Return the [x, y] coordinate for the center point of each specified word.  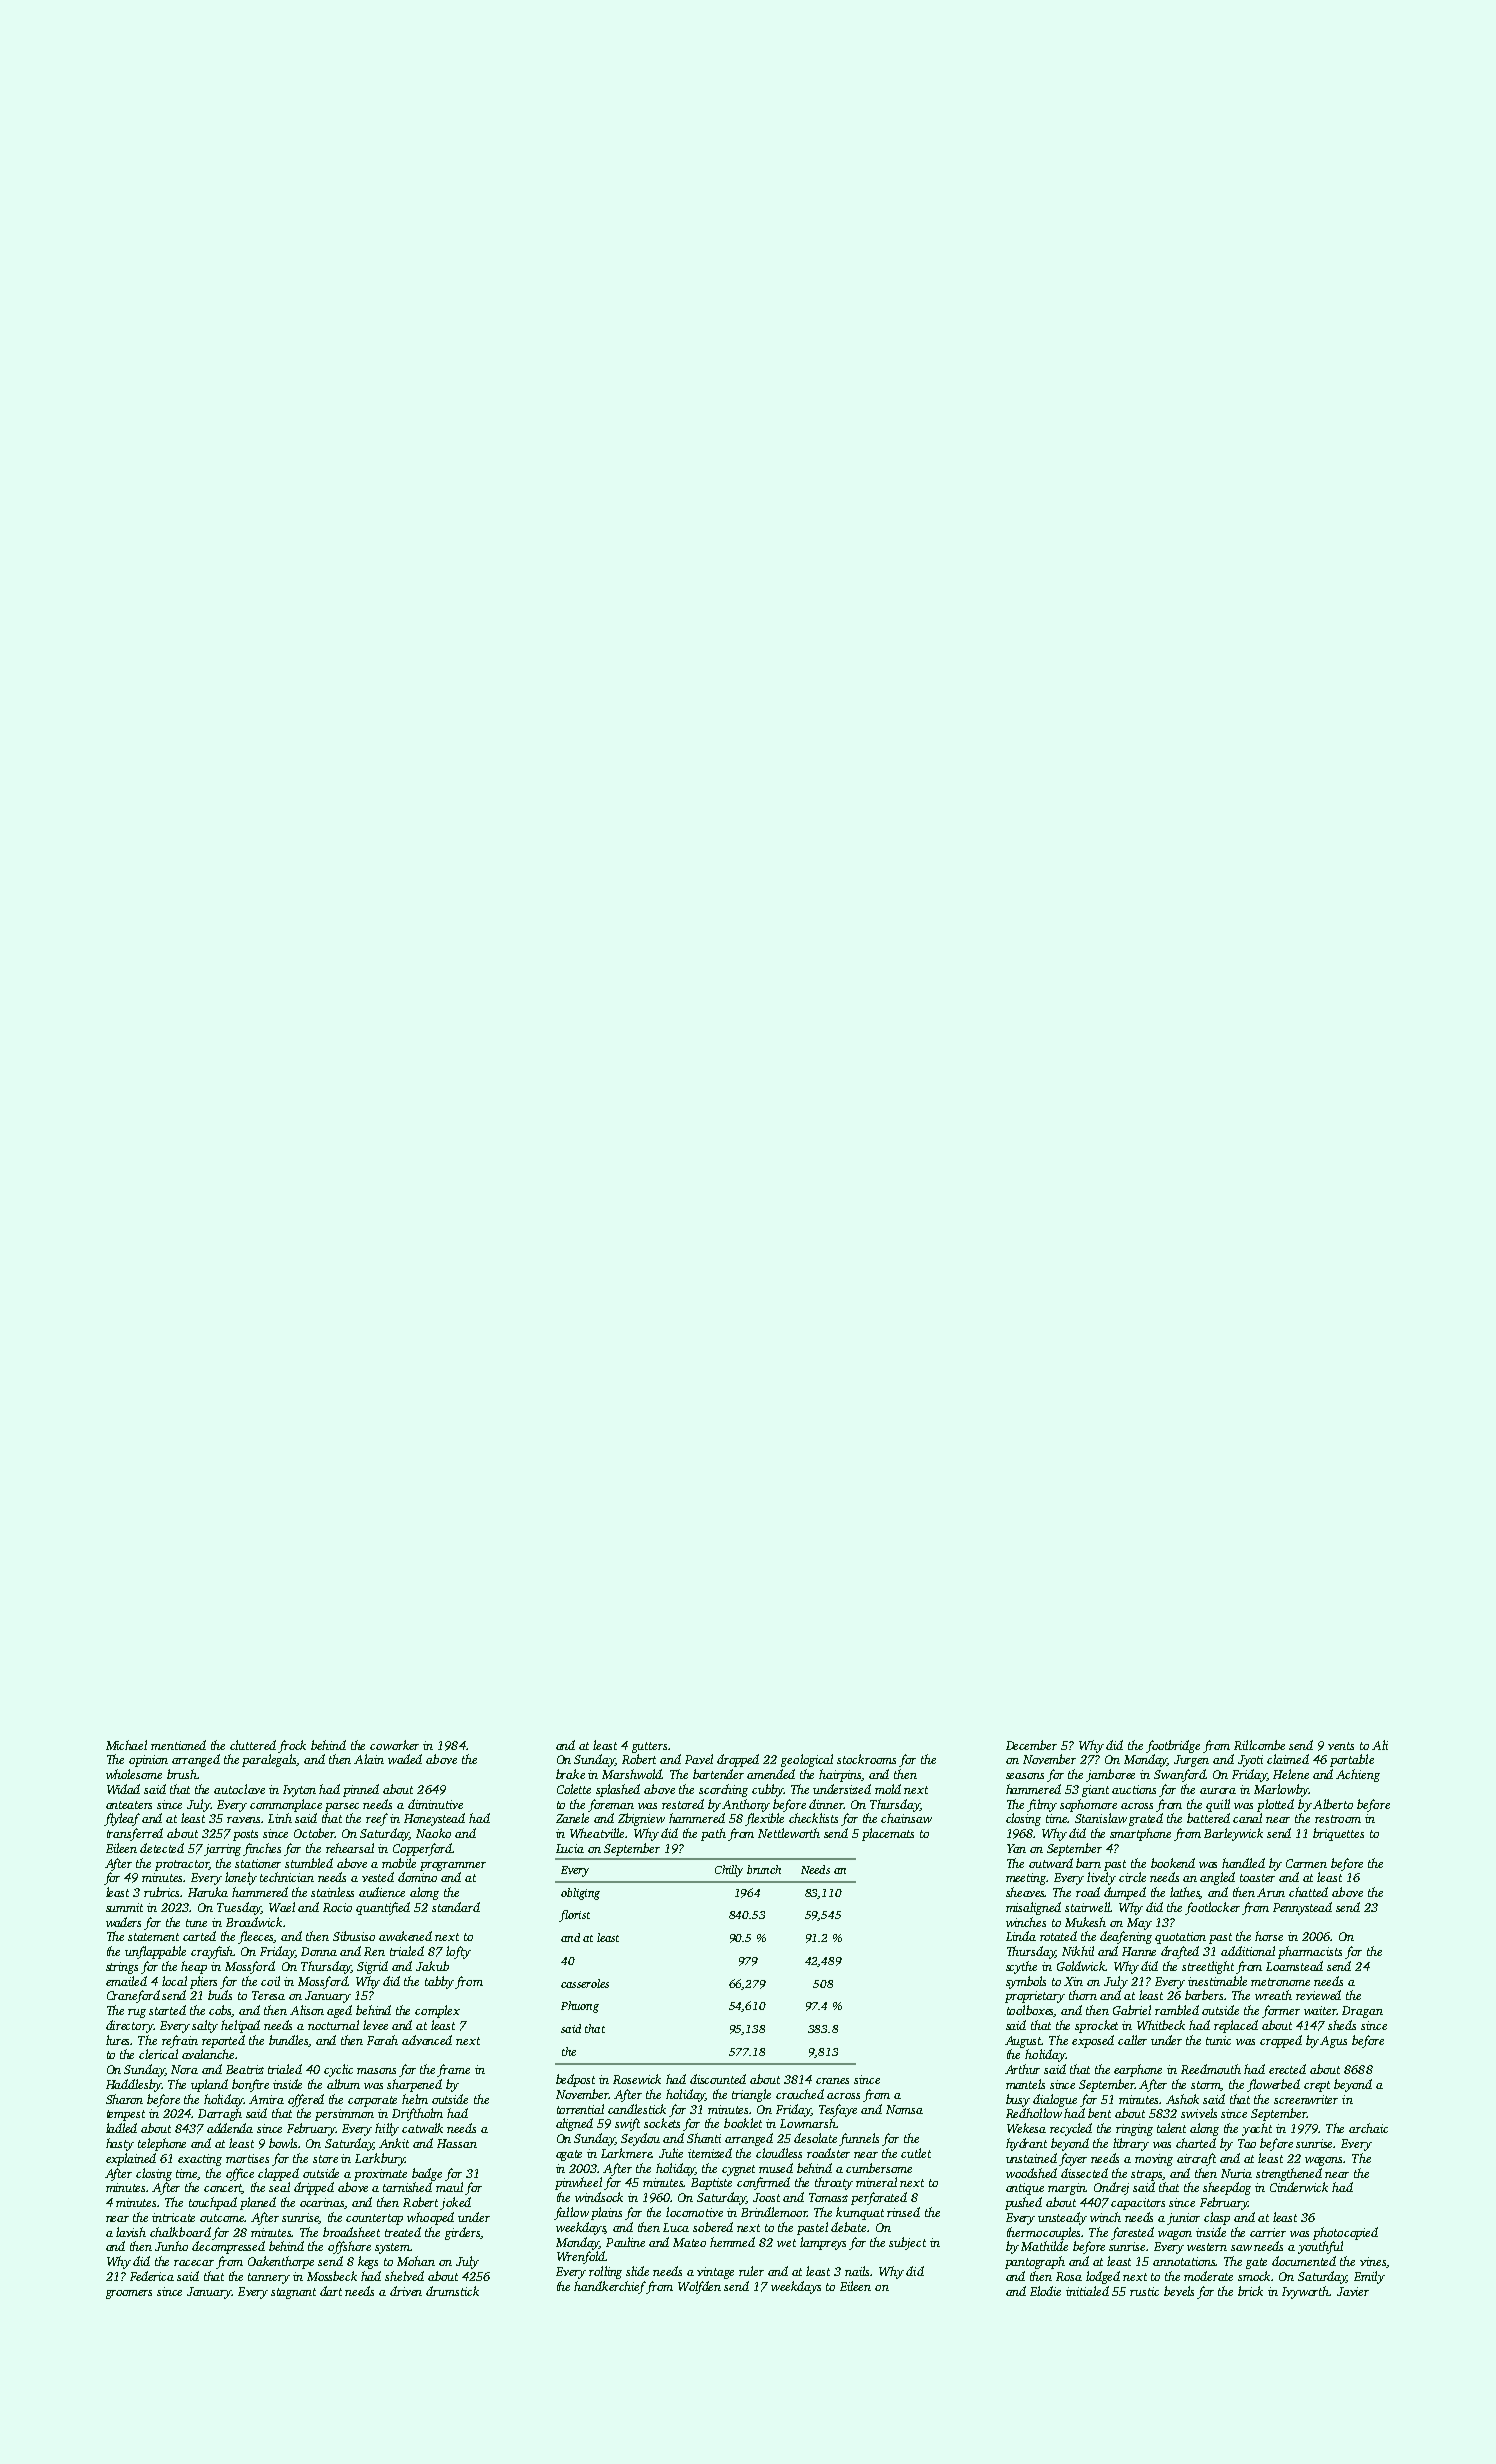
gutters [649, 1747]
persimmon [344, 2115]
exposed [1093, 2041]
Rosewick [637, 2079]
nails [858, 2271]
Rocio [337, 1907]
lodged [1103, 2277]
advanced [427, 2040]
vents [1341, 1746]
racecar [194, 2263]
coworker [394, 1745]
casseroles [585, 1983]
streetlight [1208, 1967]
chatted [1308, 1892]
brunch [764, 1869]
